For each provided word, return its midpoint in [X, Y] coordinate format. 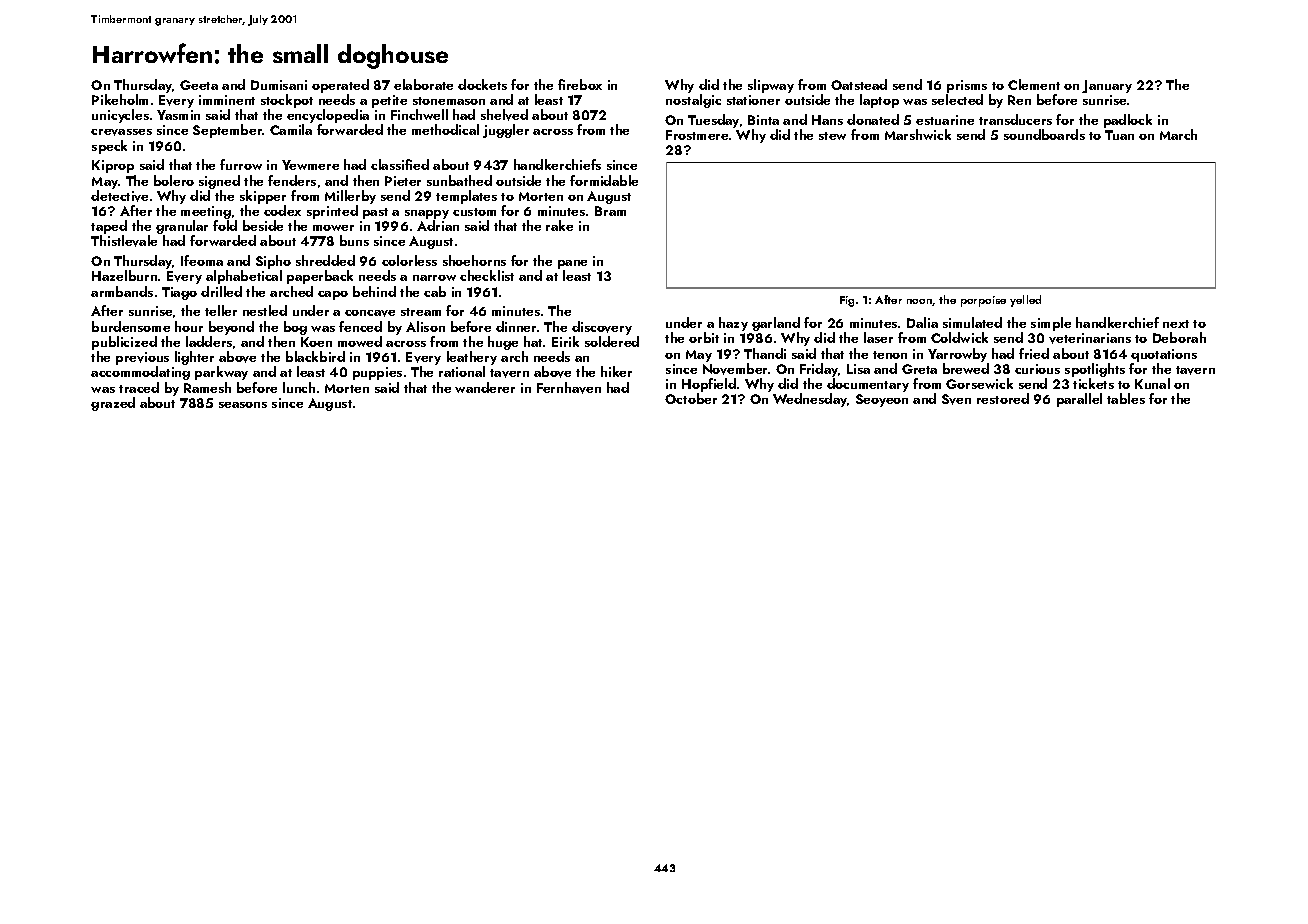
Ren [1019, 100]
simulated [972, 322]
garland [776, 325]
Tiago [179, 293]
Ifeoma [202, 260]
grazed [113, 404]
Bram [610, 211]
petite [389, 101]
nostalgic [693, 101]
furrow [241, 164]
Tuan [1119, 135]
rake [559, 225]
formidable [604, 180]
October [691, 398]
